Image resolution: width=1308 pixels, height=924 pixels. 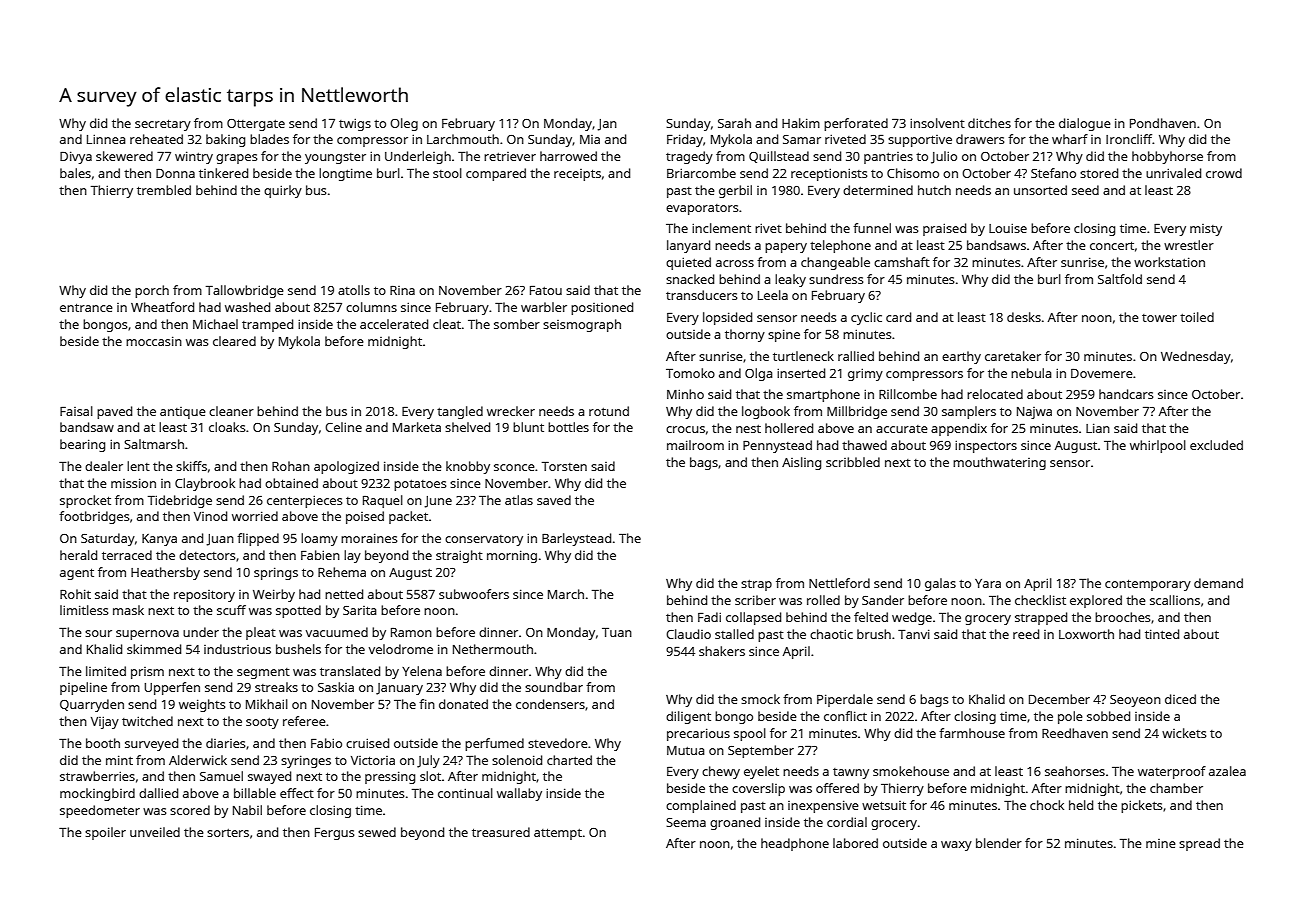 What do you see at coordinates (334, 834) in the image?
I see `Fergus` at bounding box center [334, 834].
